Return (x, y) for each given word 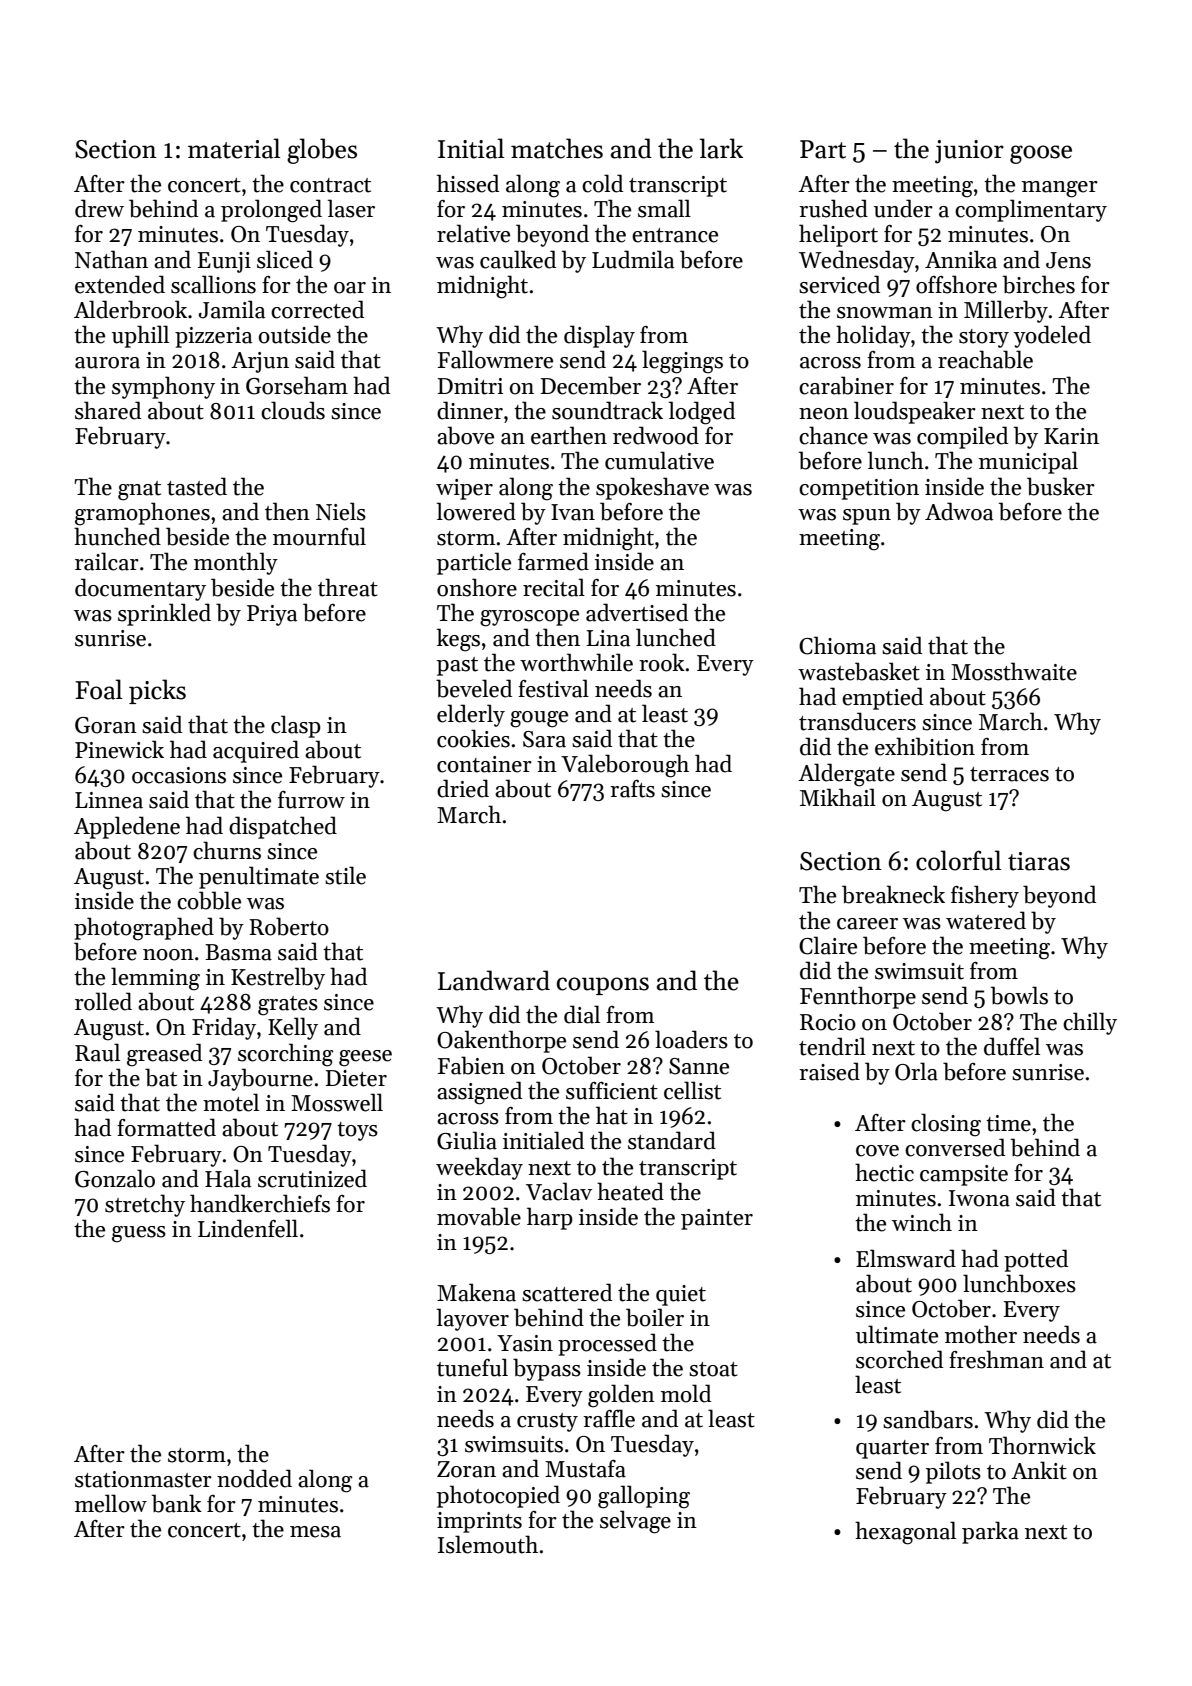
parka (990, 1532)
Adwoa (959, 511)
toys (357, 1131)
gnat (139, 491)
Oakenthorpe (501, 1041)
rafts (632, 789)
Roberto (289, 926)
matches (557, 148)
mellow (111, 1503)
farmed (553, 561)
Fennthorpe (858, 997)
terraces (1009, 774)
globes (322, 151)
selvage (635, 1522)
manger (1060, 189)
